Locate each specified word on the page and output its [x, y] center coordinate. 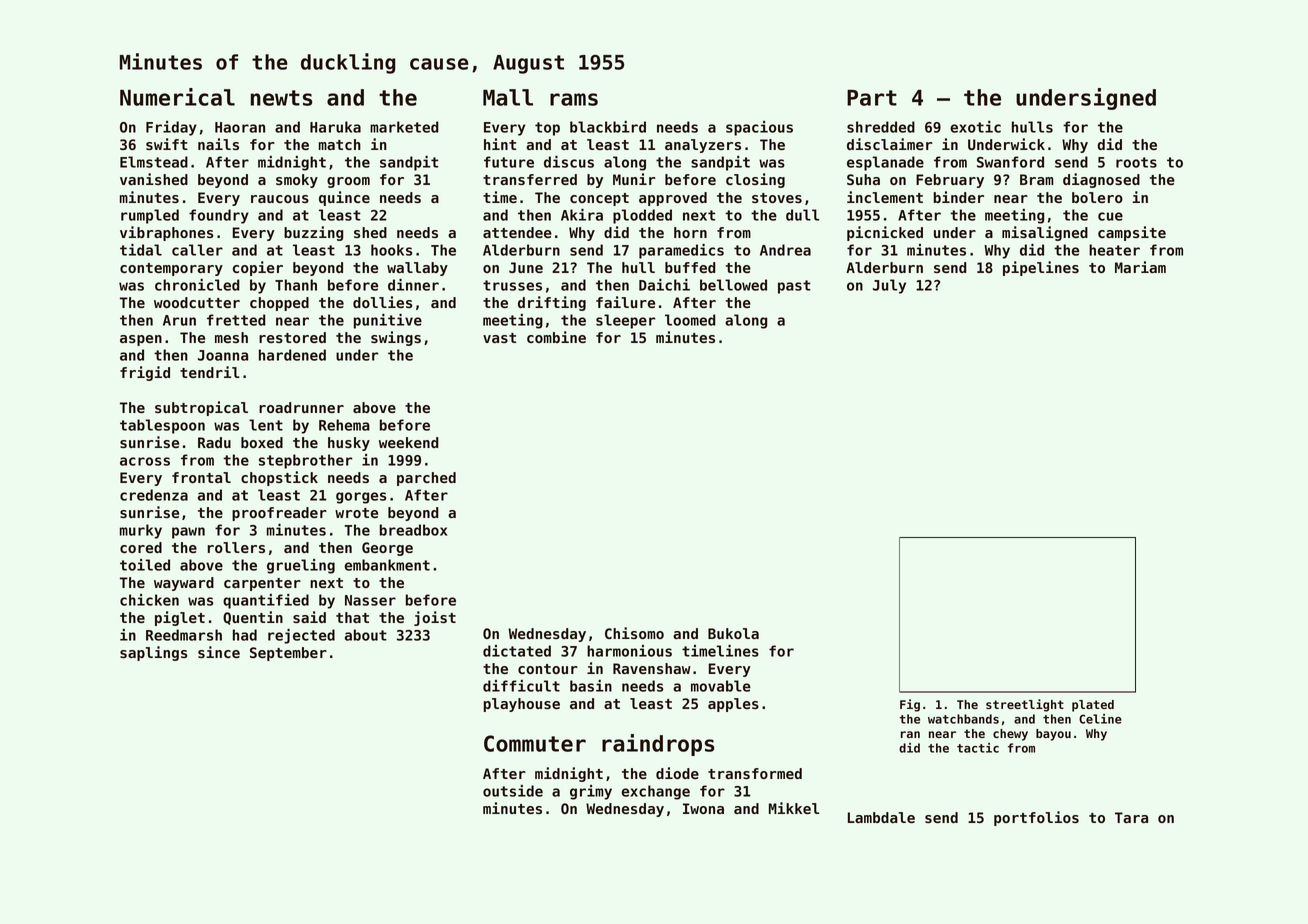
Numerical [177, 97]
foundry [219, 216]
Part [872, 98]
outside [513, 791]
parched [426, 479]
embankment [387, 565]
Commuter [535, 743]
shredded [881, 127]
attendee [517, 232]
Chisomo [634, 633]
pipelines [1041, 268]
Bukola [733, 633]
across [145, 461]
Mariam [1140, 267]
